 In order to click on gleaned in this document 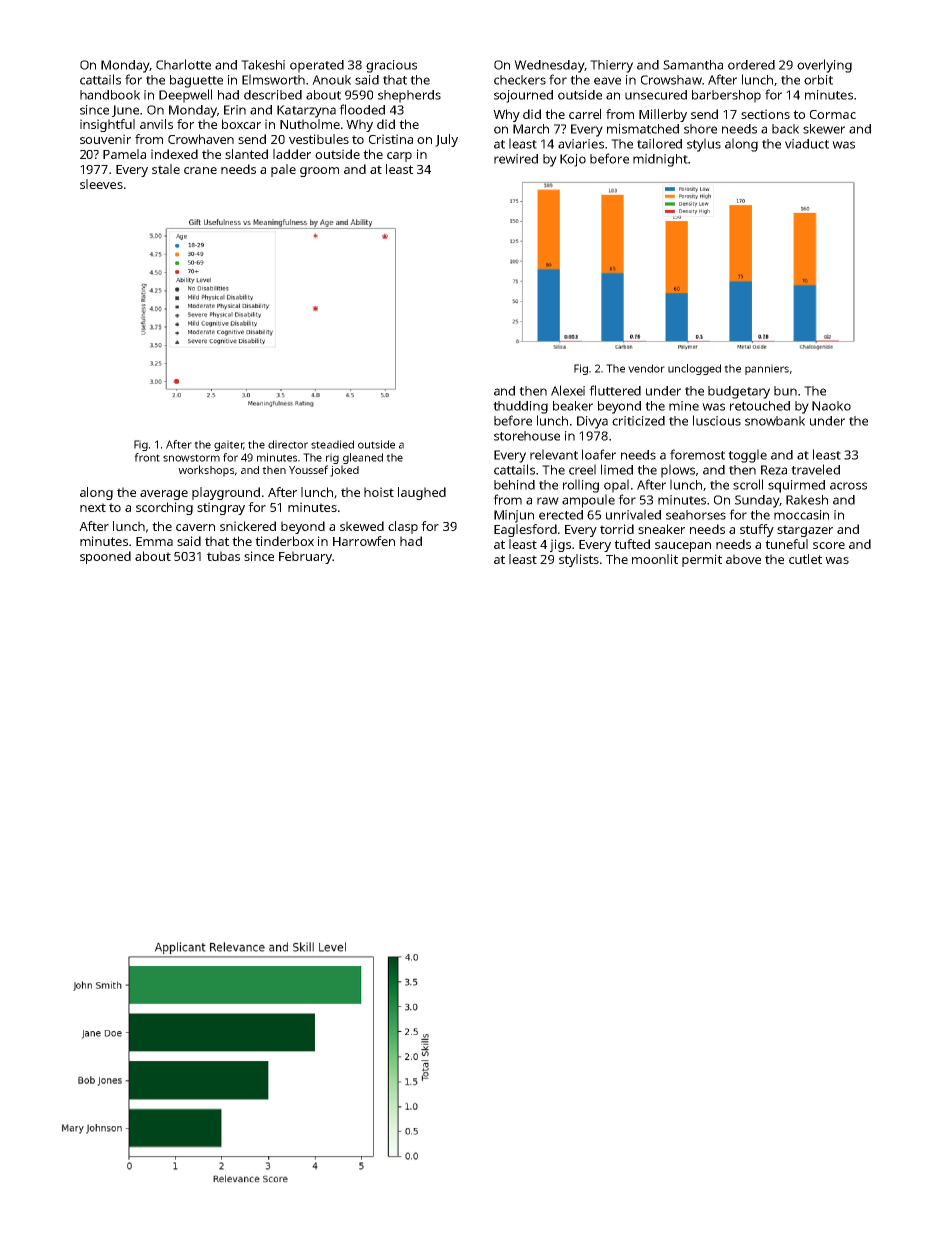, I will do `click(363, 458)`.
